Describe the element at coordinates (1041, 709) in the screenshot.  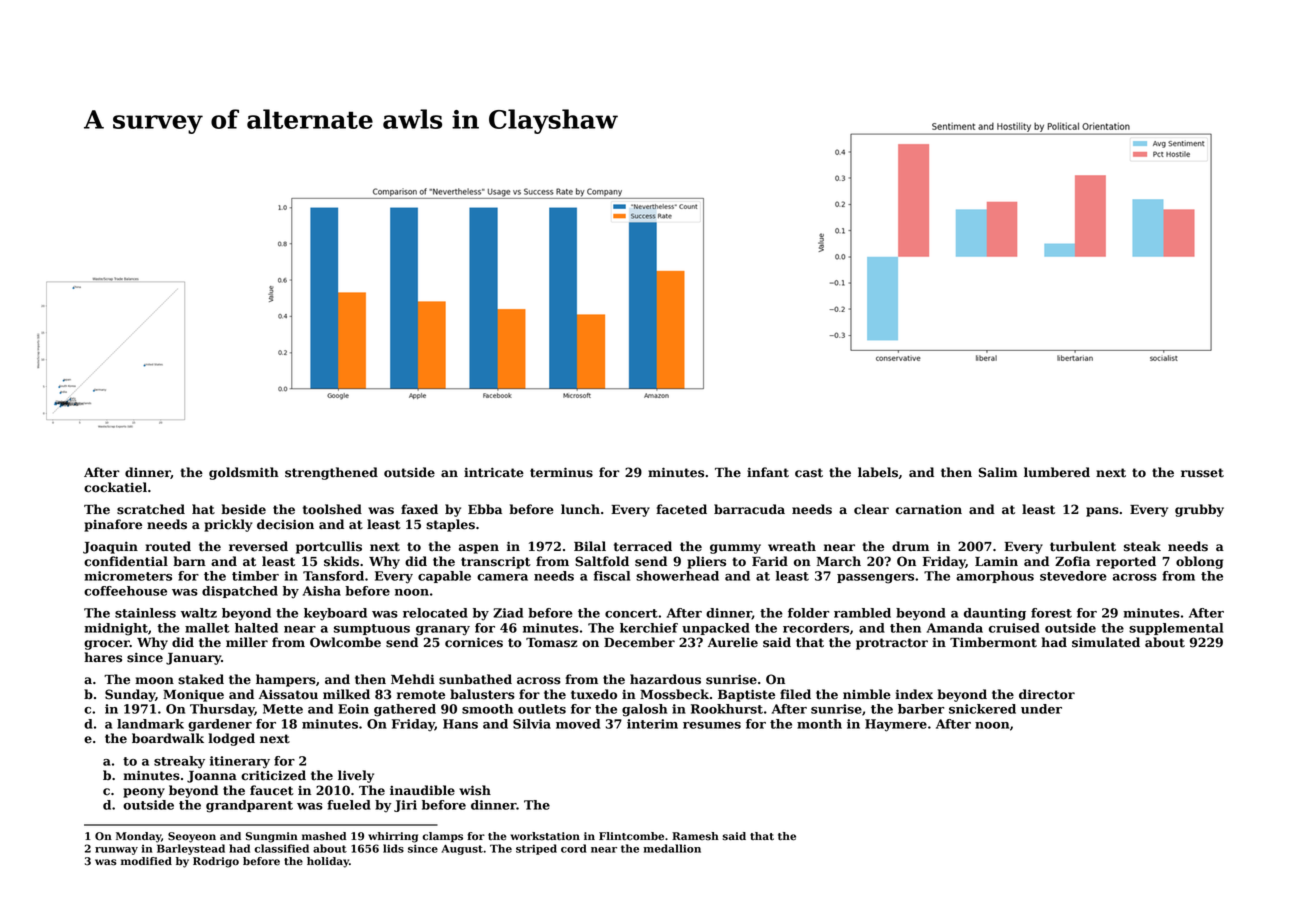
I see `under` at that location.
